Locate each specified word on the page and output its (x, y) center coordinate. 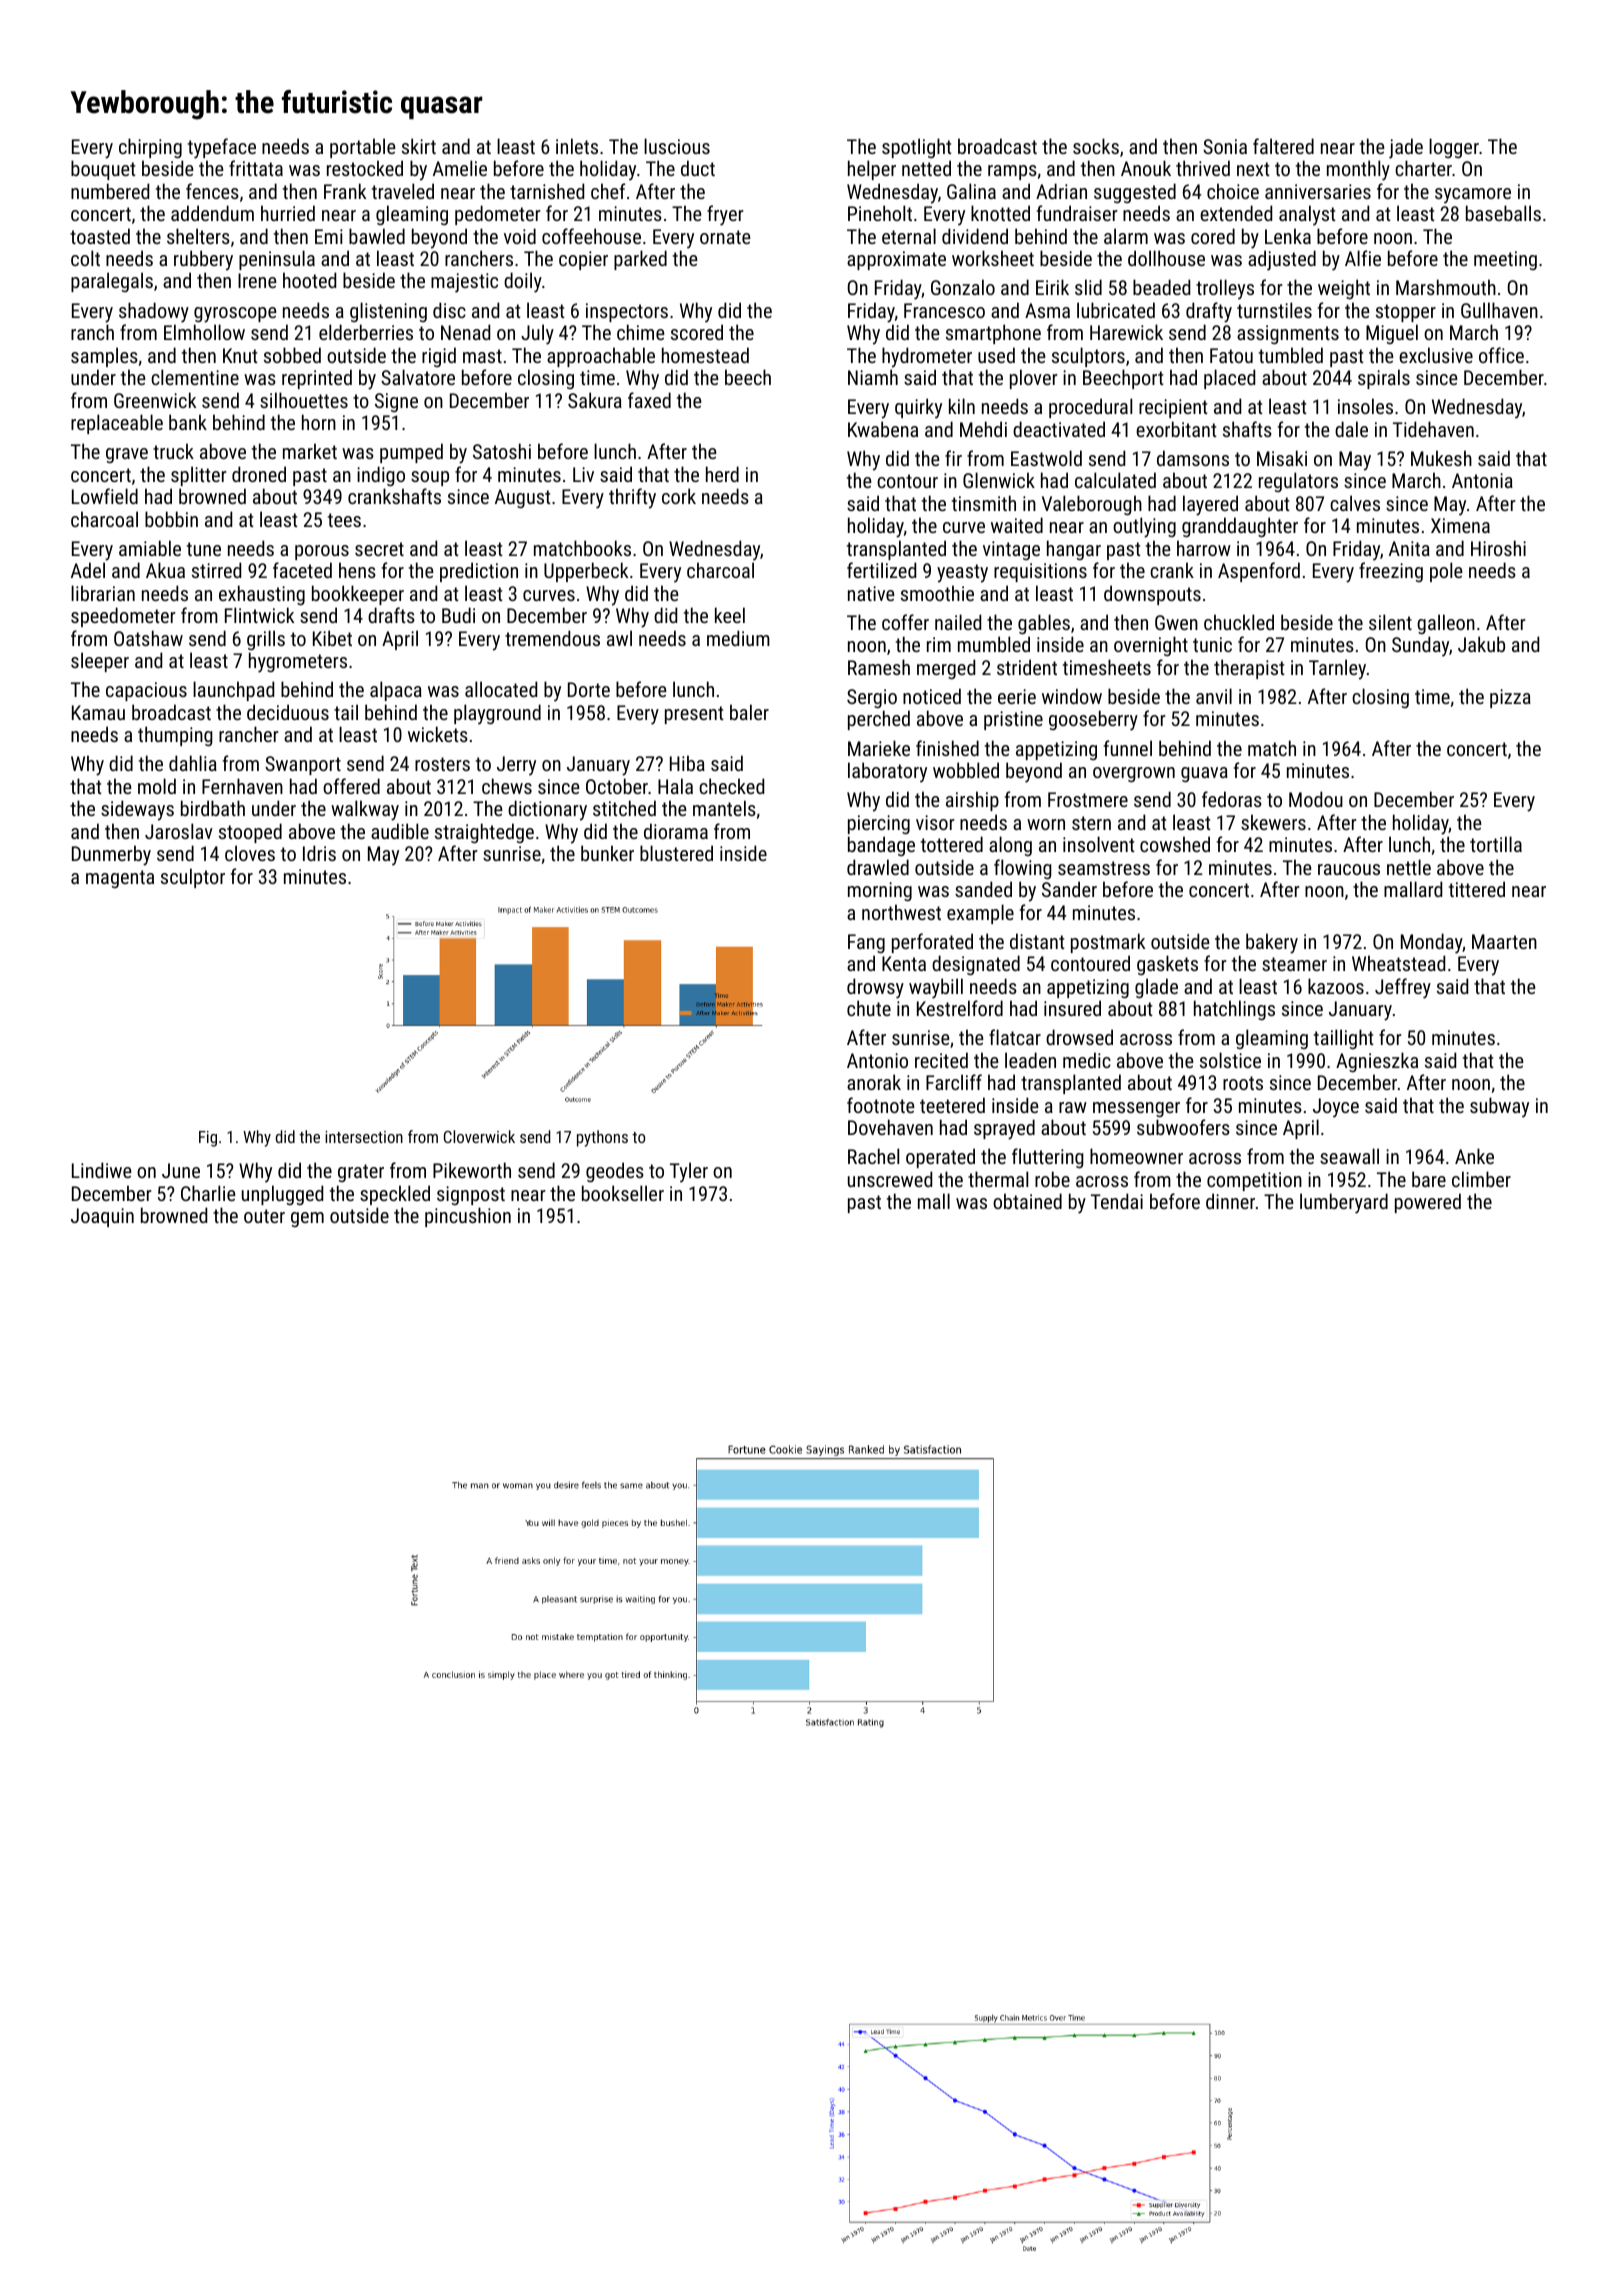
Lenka (1288, 236)
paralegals (112, 282)
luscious (677, 146)
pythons (602, 1138)
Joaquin (102, 1217)
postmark (1108, 943)
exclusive (1436, 355)
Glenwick (999, 480)
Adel (88, 570)
